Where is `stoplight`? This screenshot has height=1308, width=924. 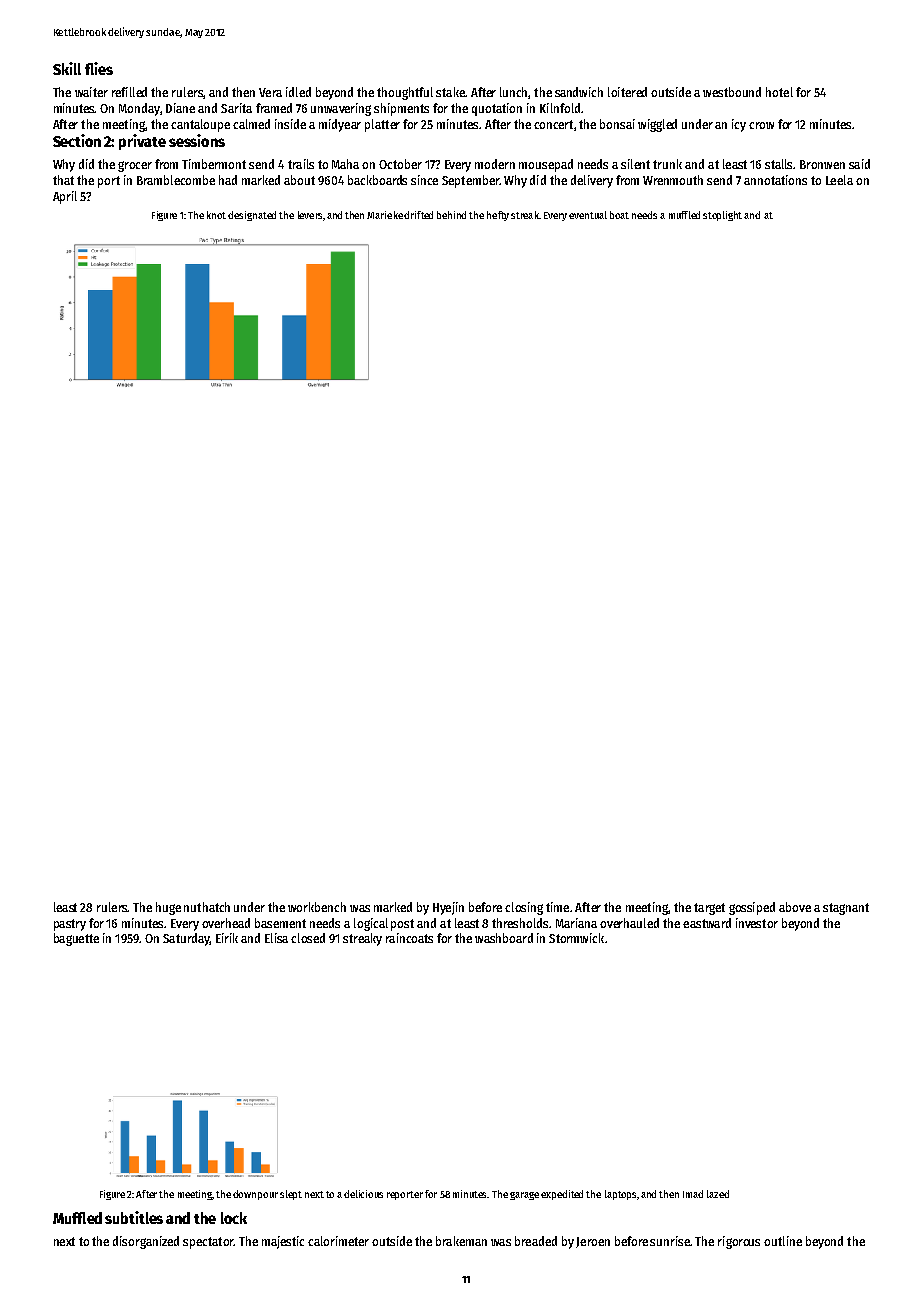 stoplight is located at coordinates (722, 216).
